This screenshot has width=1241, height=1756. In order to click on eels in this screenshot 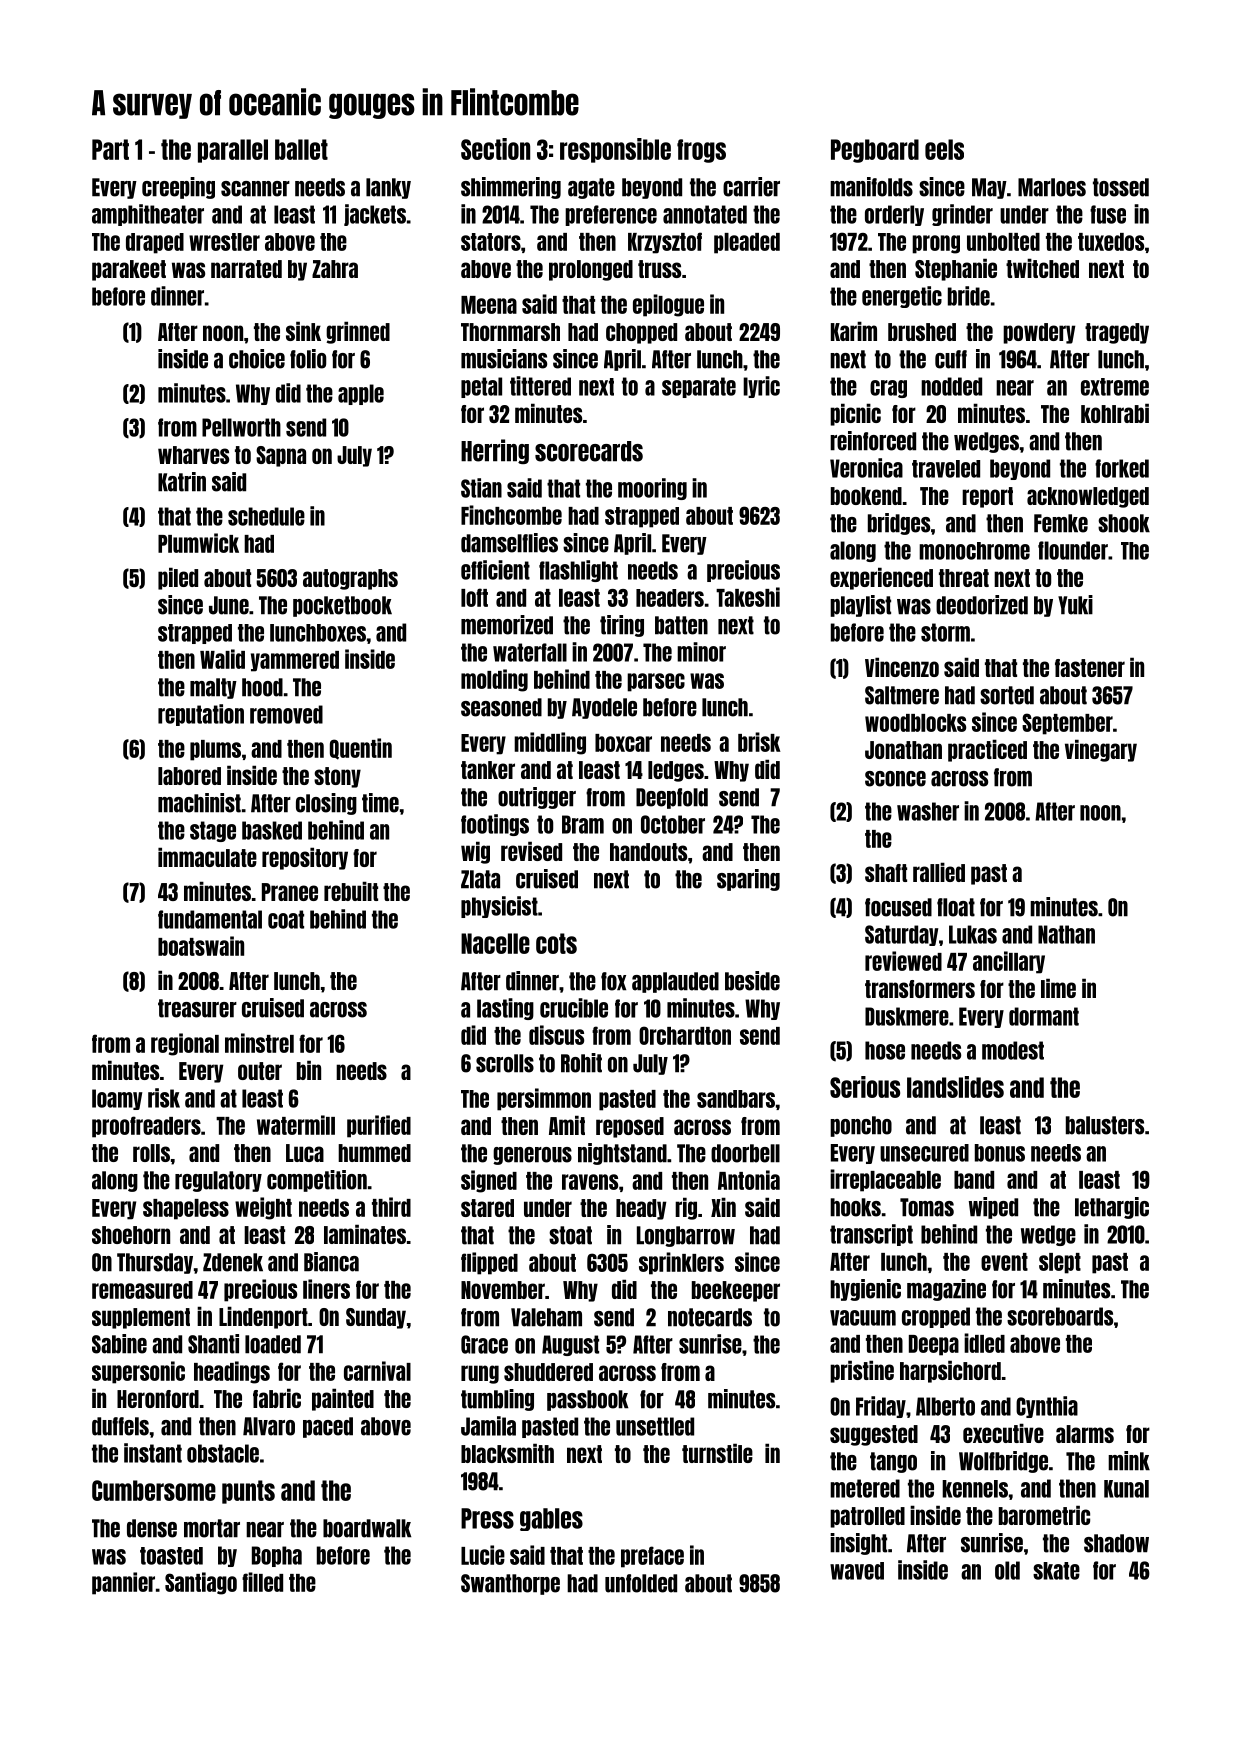, I will do `click(944, 149)`.
